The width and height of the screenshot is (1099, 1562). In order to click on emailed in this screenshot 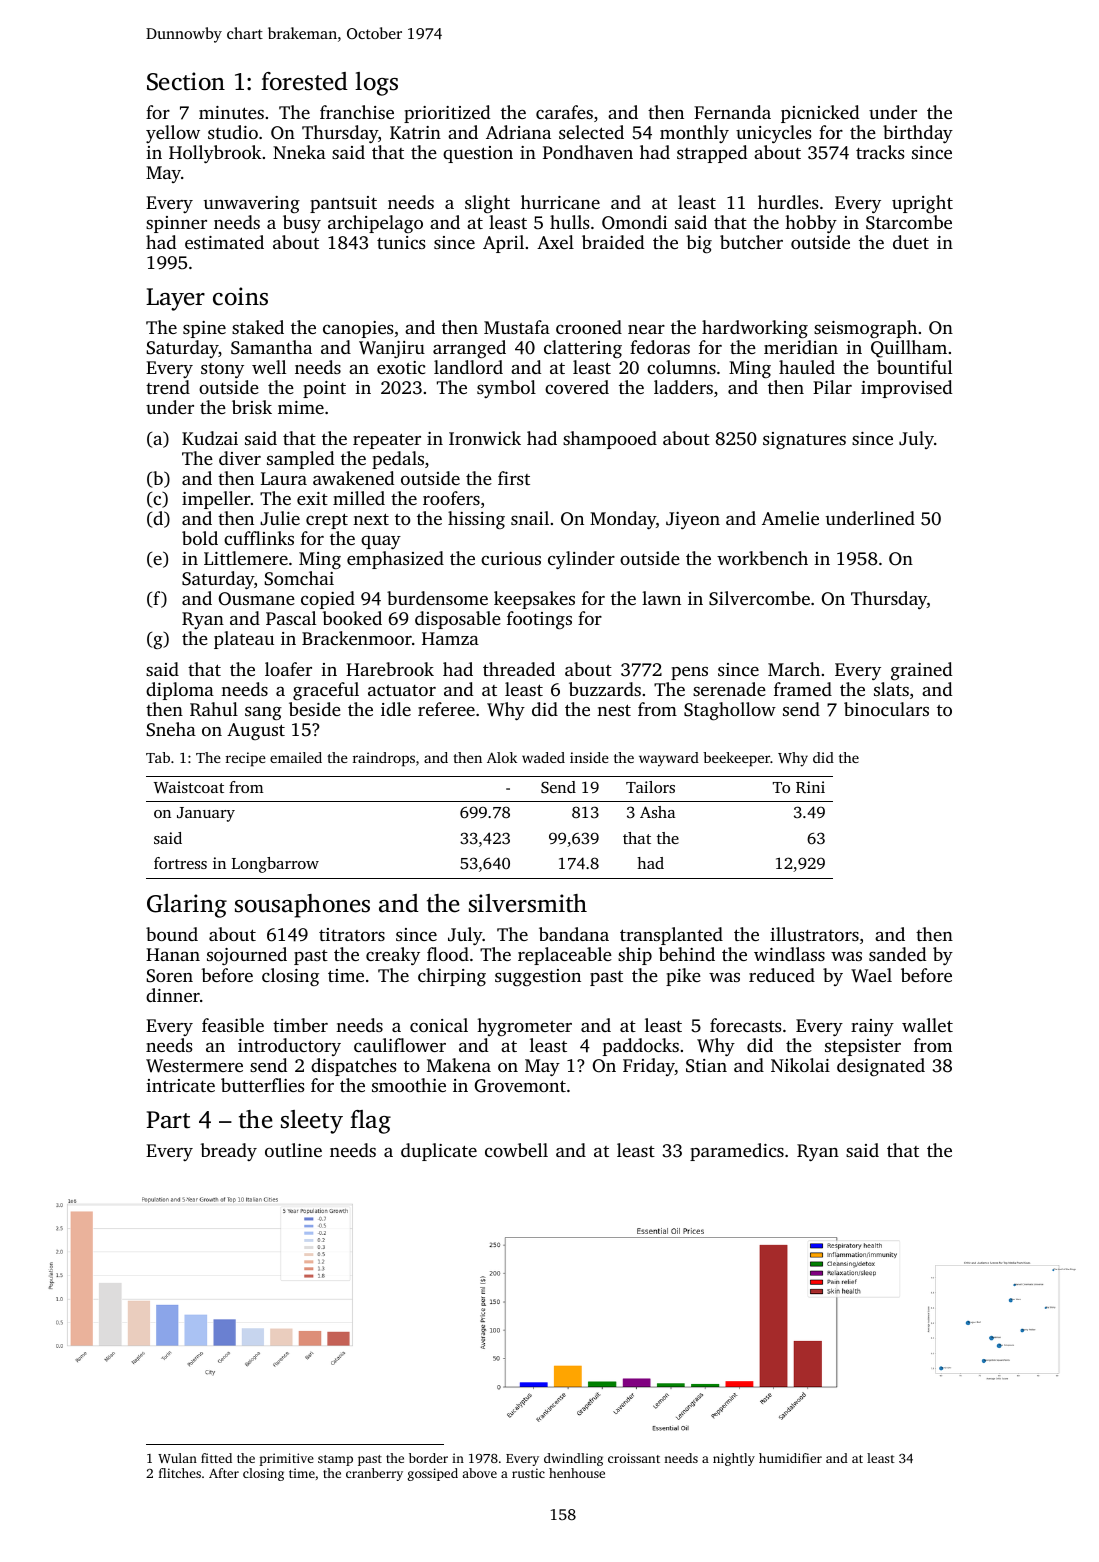, I will do `click(296, 757)`.
